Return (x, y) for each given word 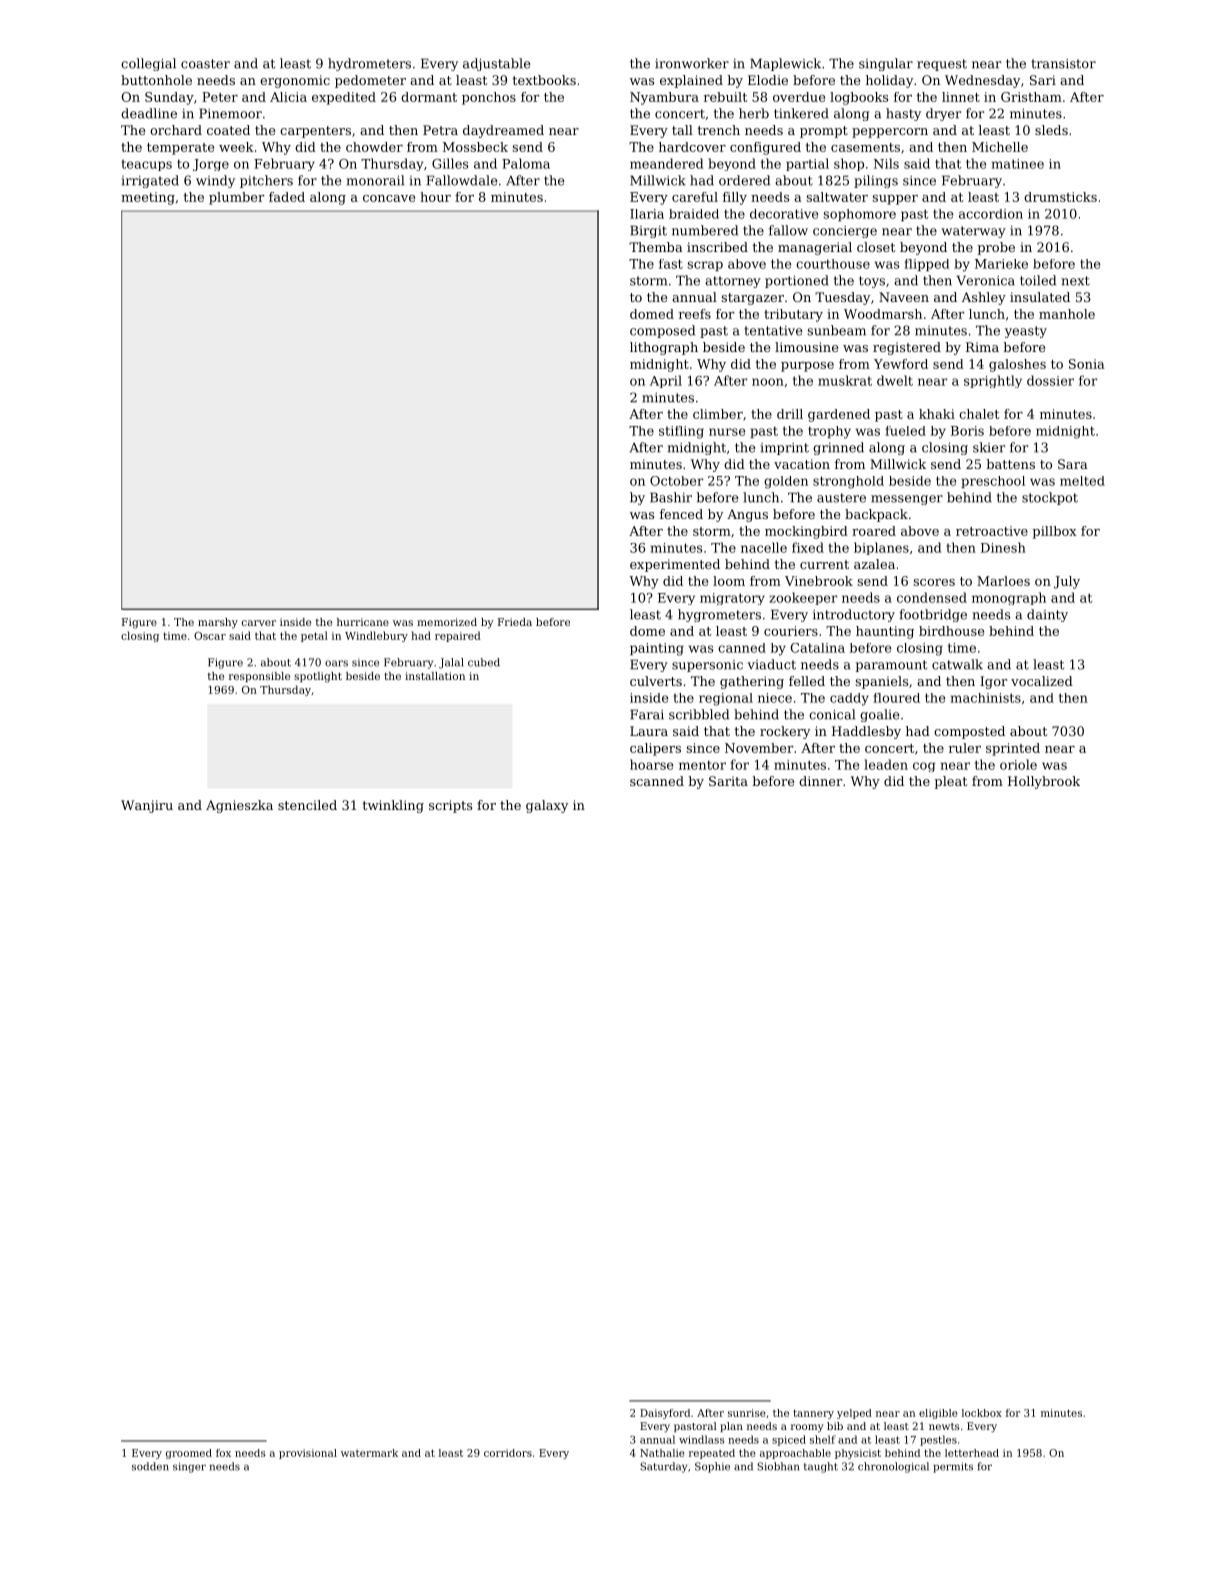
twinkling (393, 806)
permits (953, 1467)
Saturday (663, 1467)
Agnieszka (239, 806)
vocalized (1042, 681)
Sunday (169, 98)
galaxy (547, 806)
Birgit (648, 231)
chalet (979, 414)
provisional (308, 1454)
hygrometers (719, 615)
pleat (950, 782)
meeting (148, 198)
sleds (1051, 130)
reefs (695, 314)
